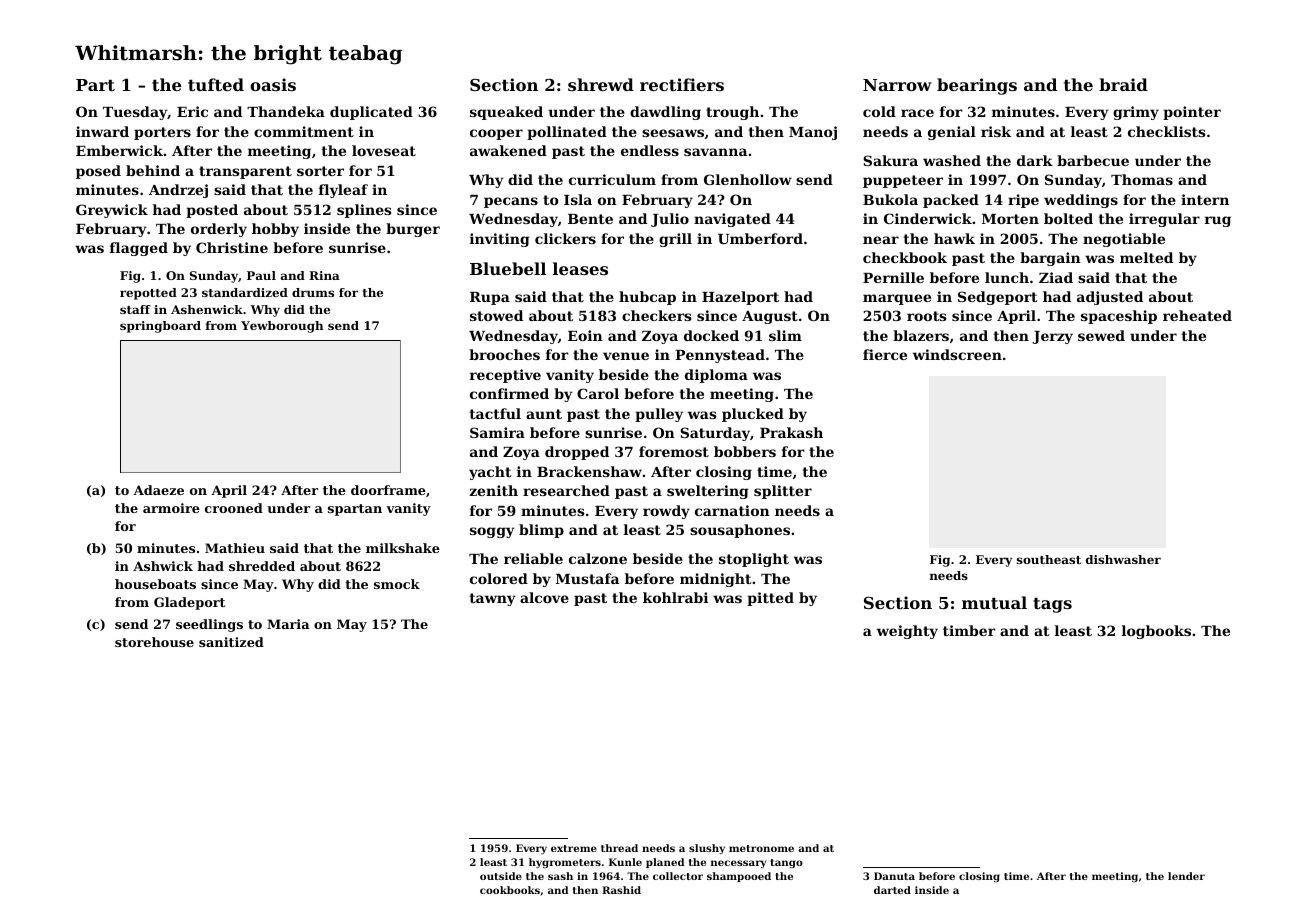 This screenshot has height=924, width=1308. Describe the element at coordinates (1192, 113) in the screenshot. I see `pointer` at that location.
